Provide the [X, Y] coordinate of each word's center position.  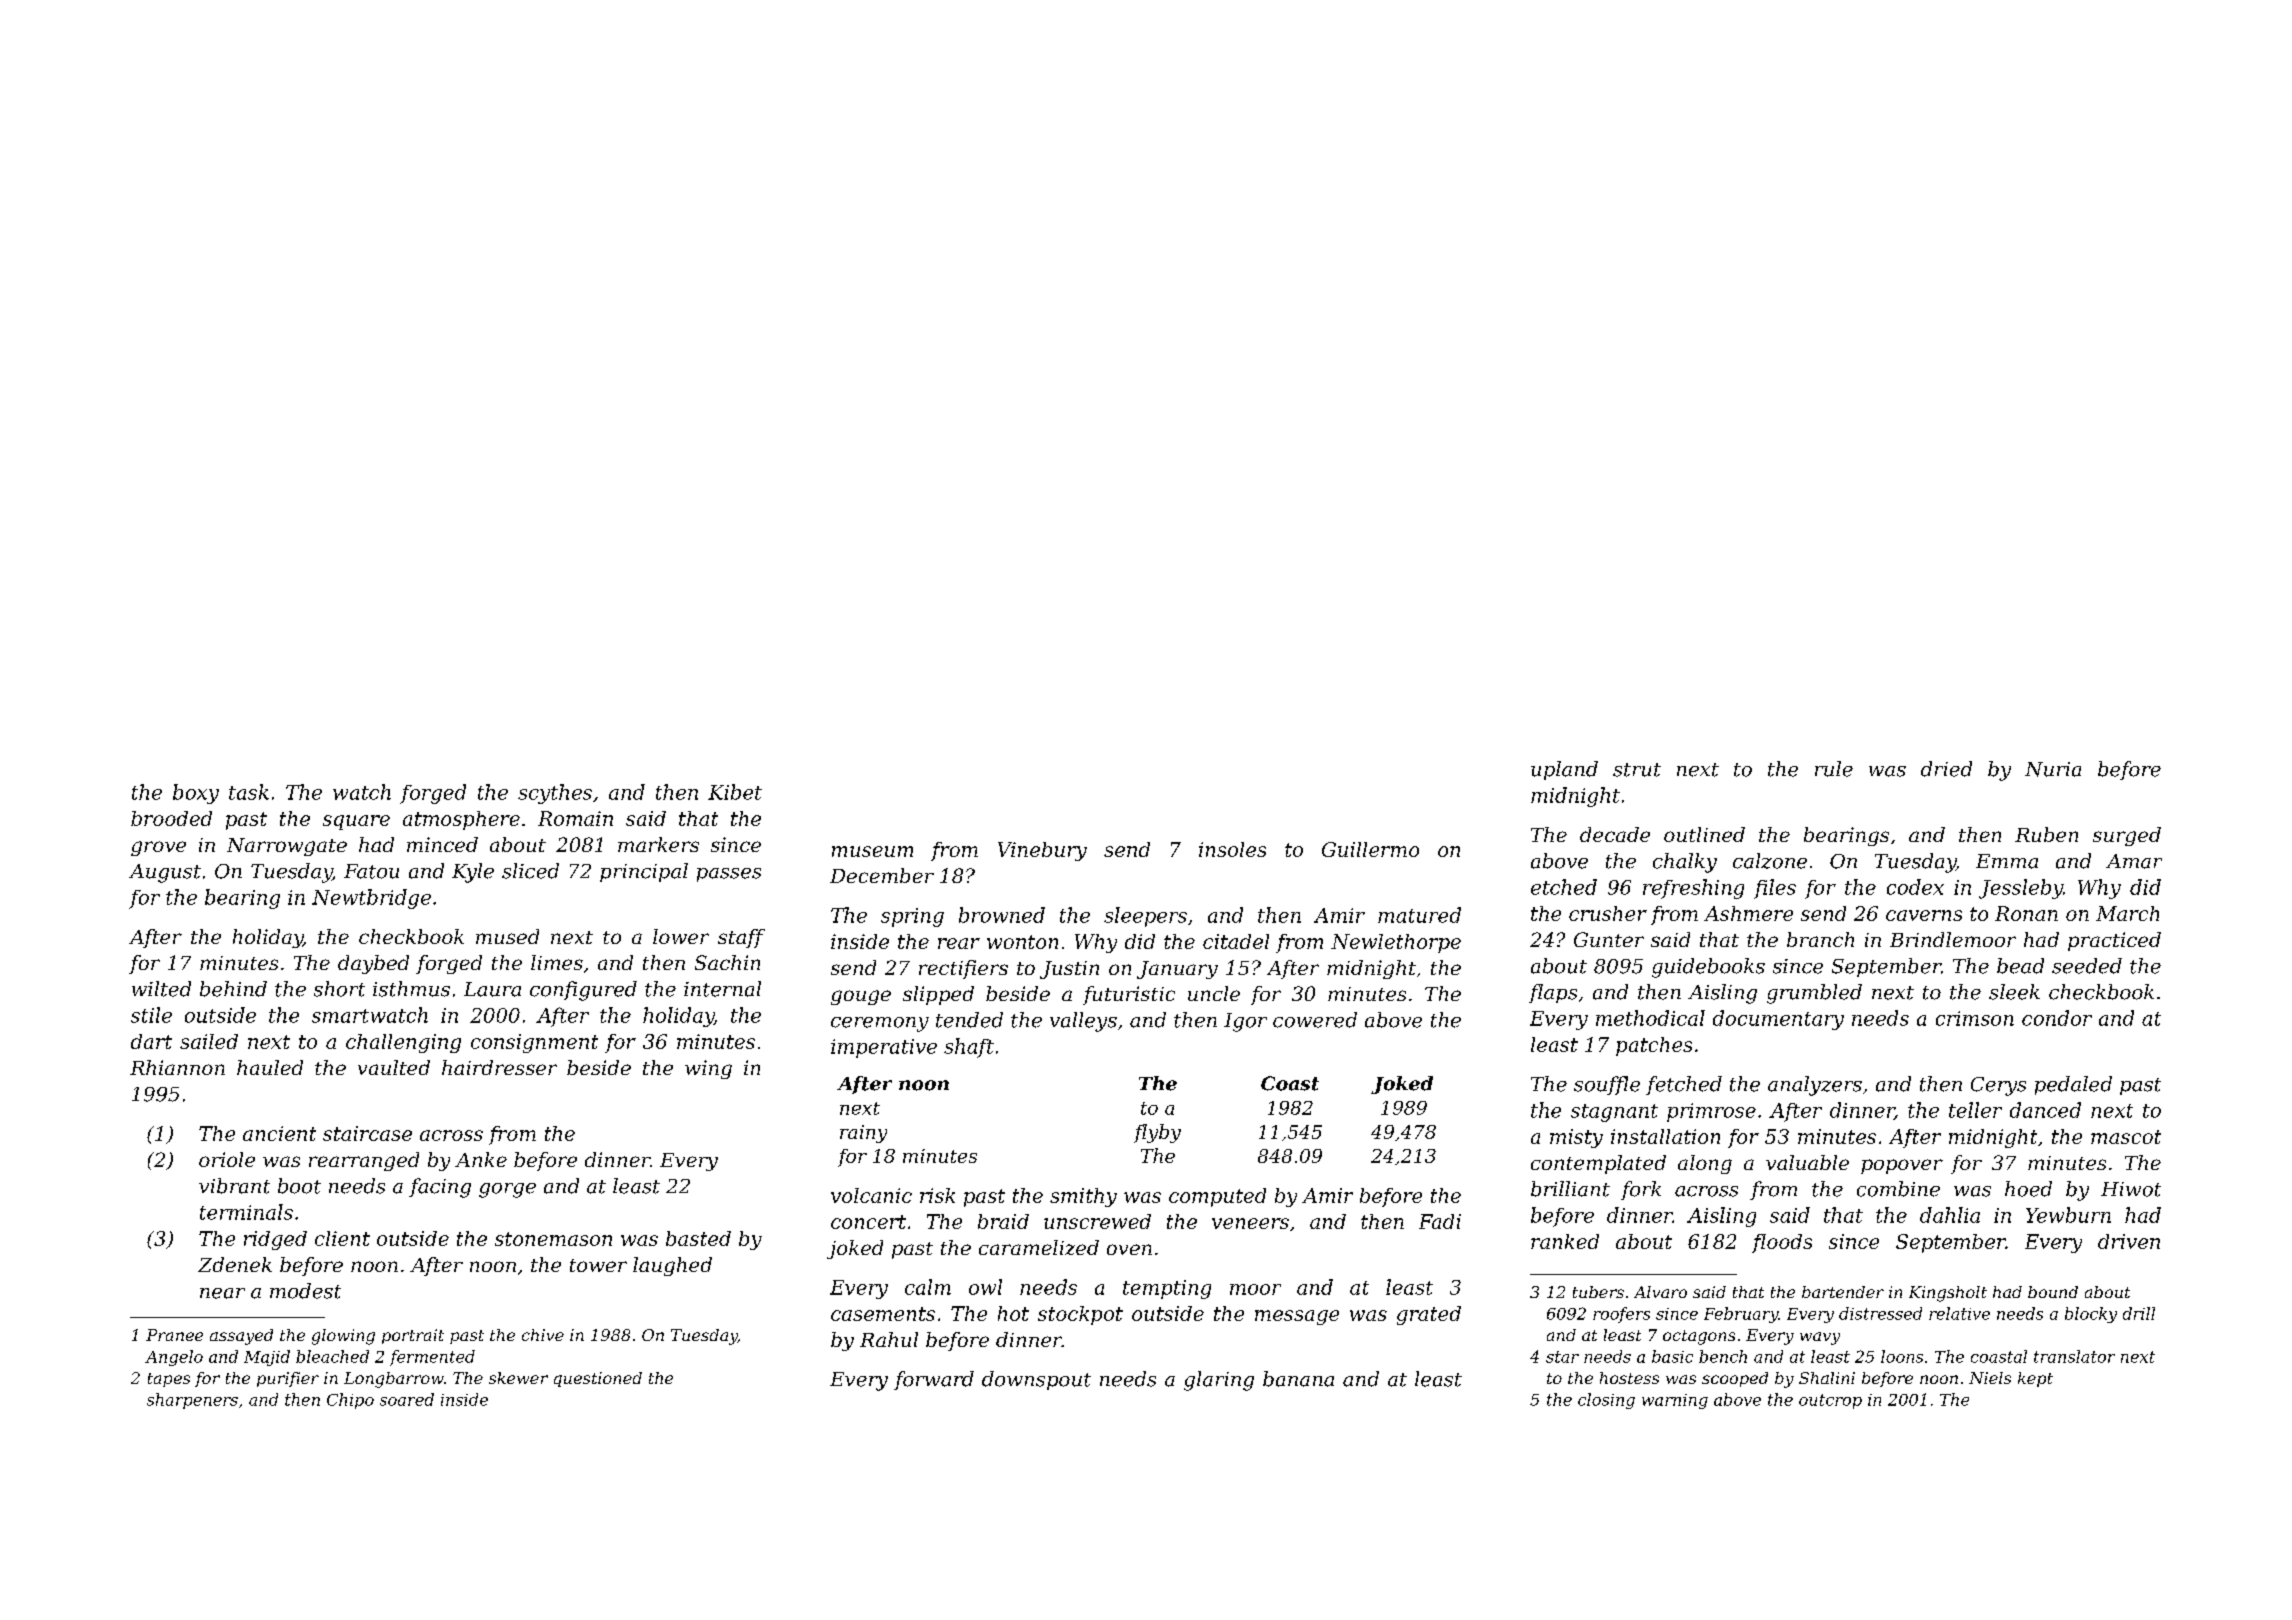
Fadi [1440, 1221]
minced [442, 844]
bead [2020, 966]
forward [934, 1380]
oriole [227, 1159]
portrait [413, 1336]
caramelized [1039, 1247]
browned [1002, 915]
